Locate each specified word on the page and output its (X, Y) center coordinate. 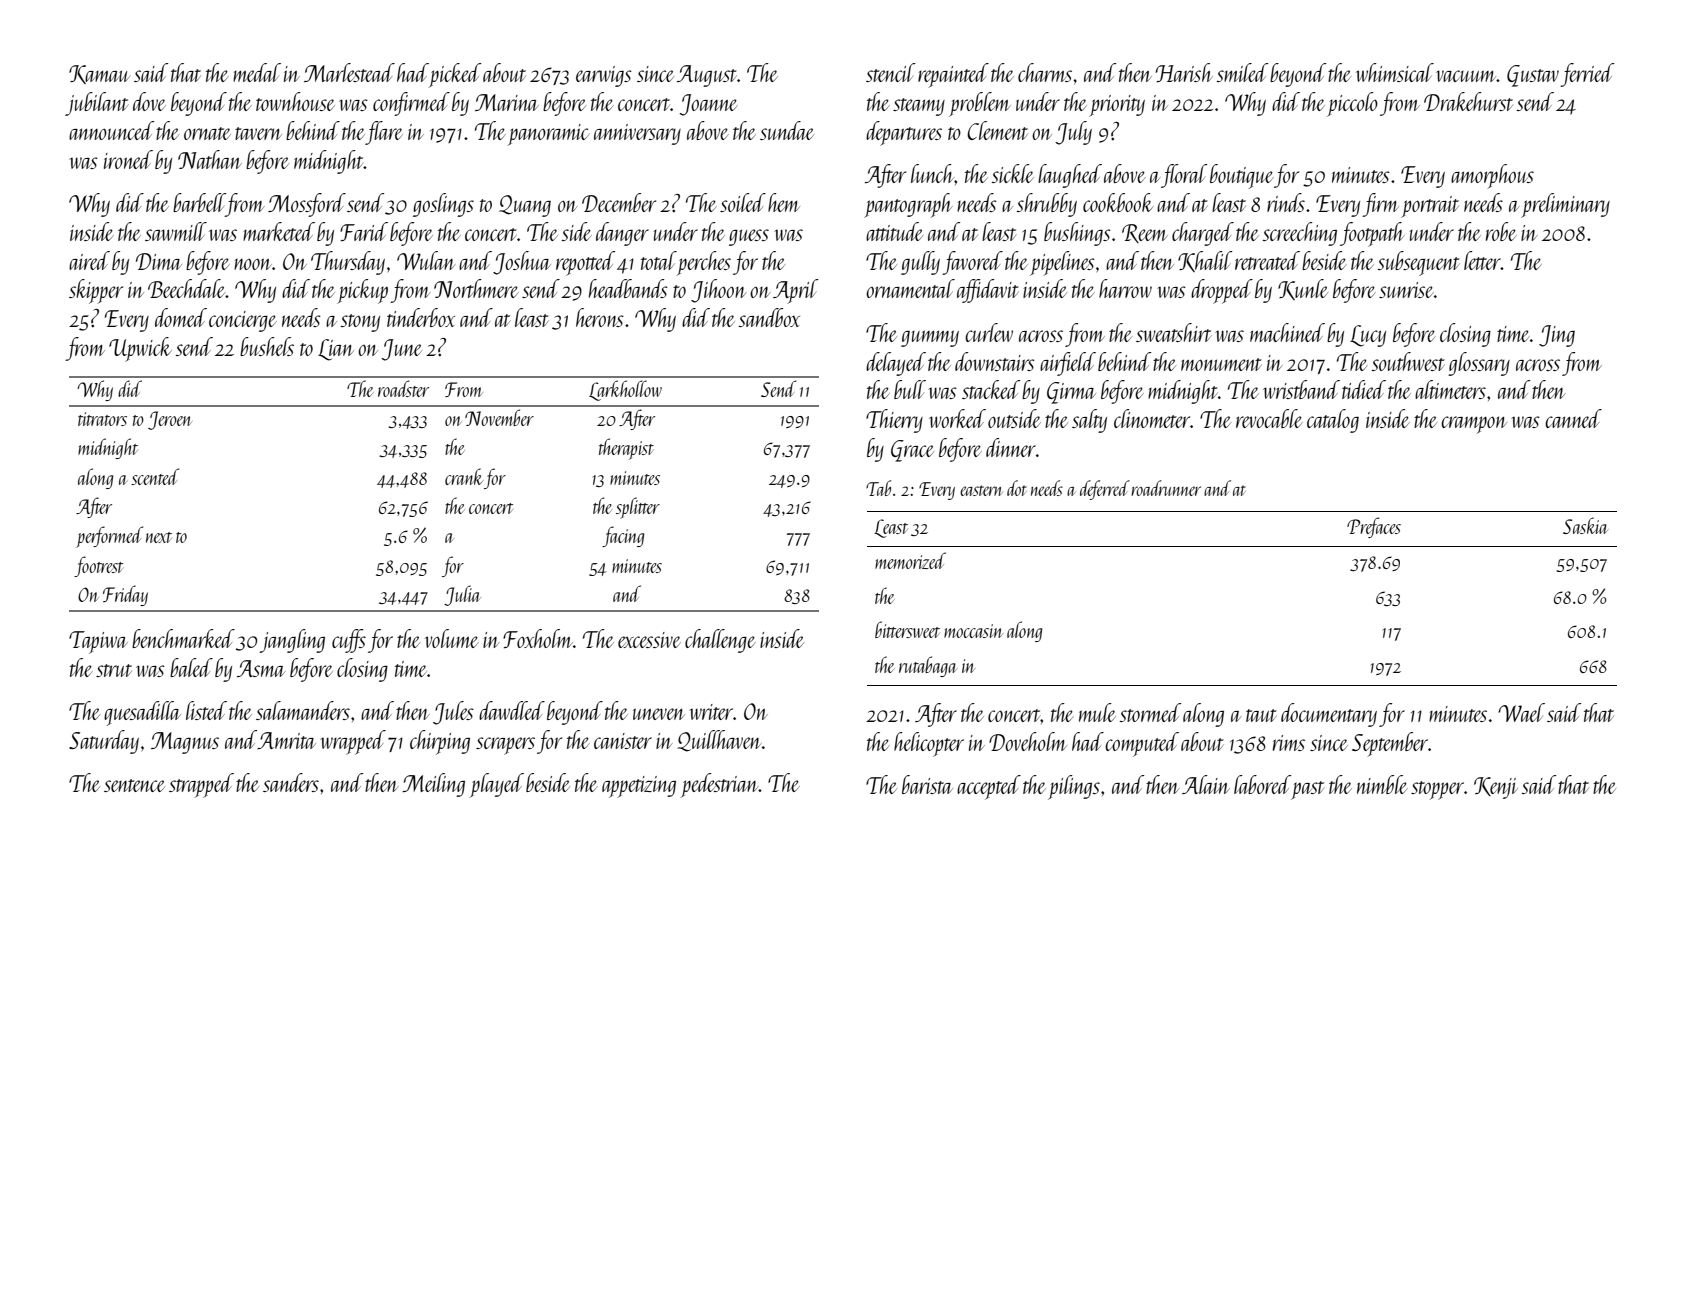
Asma (261, 668)
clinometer (1152, 418)
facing (623, 536)
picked (455, 75)
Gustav (1533, 76)
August (707, 76)
